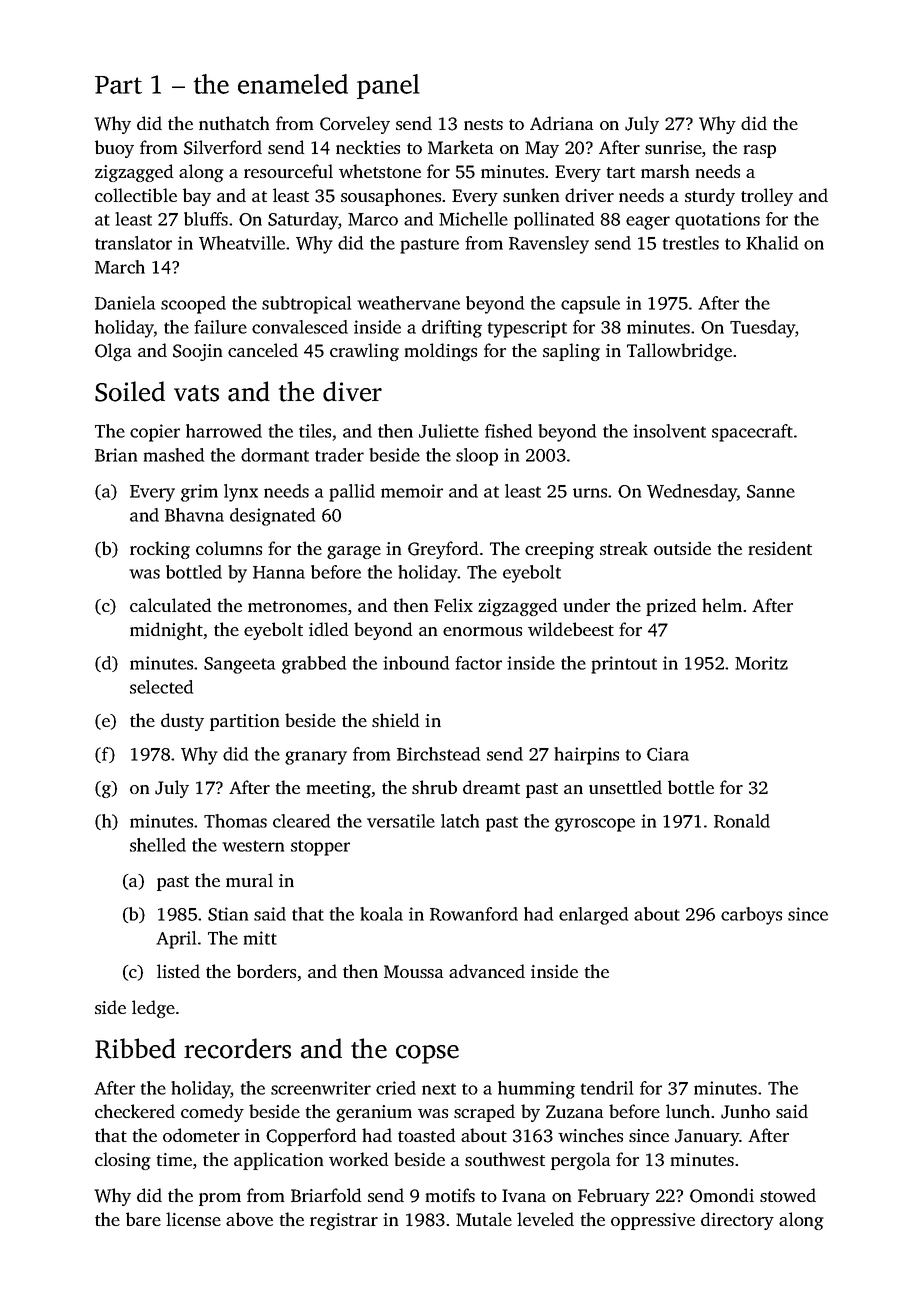 The height and width of the screenshot is (1308, 924). I want to click on Adriana, so click(561, 123).
